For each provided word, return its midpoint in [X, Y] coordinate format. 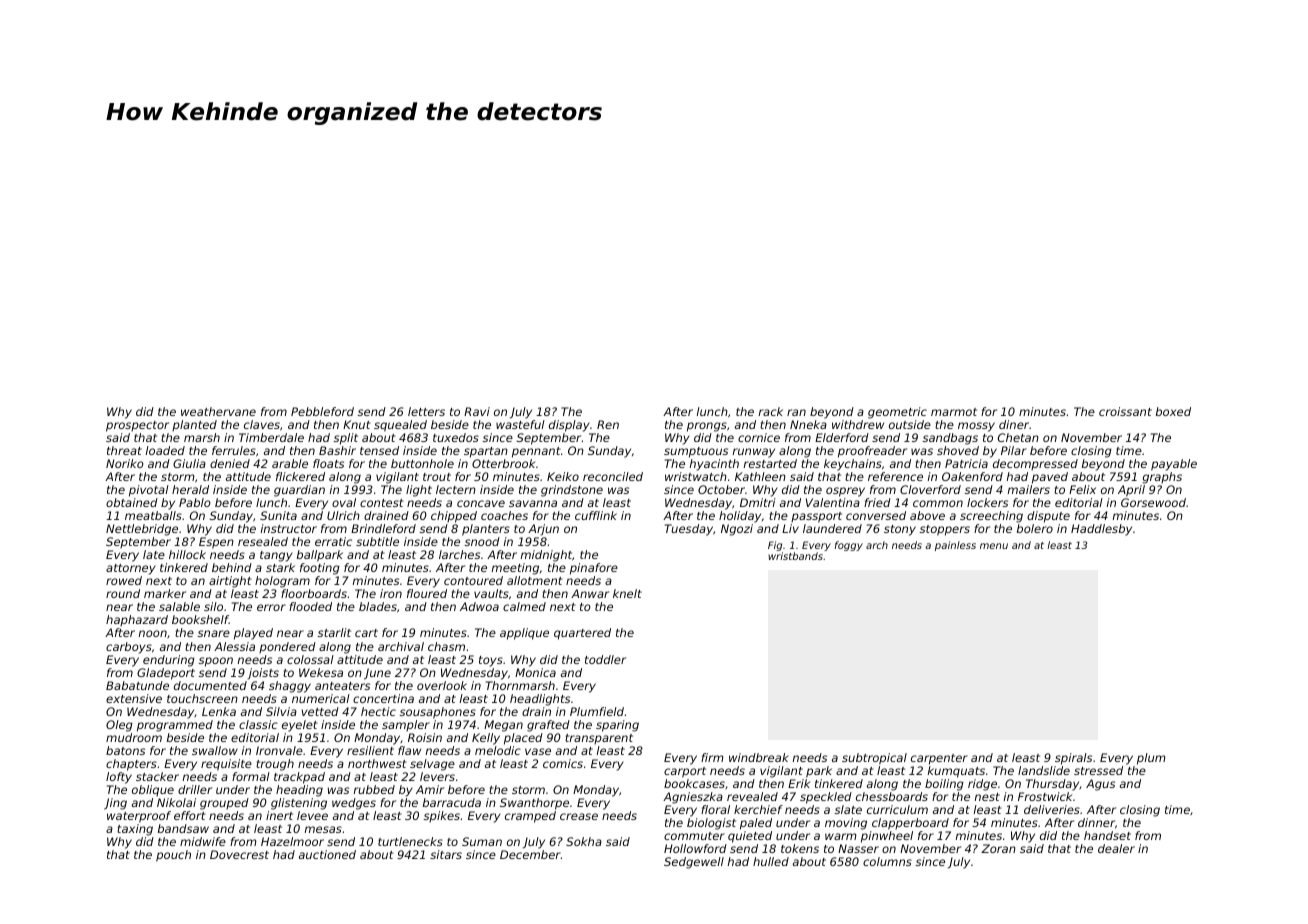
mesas [323, 829]
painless [955, 546]
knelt [627, 593]
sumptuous [696, 452]
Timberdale [271, 437]
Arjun [543, 530]
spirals [1073, 759]
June [377, 674]
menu [994, 546]
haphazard [137, 620]
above [927, 515]
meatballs [153, 515]
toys [491, 661]
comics [563, 763]
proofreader [872, 452]
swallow [215, 750]
